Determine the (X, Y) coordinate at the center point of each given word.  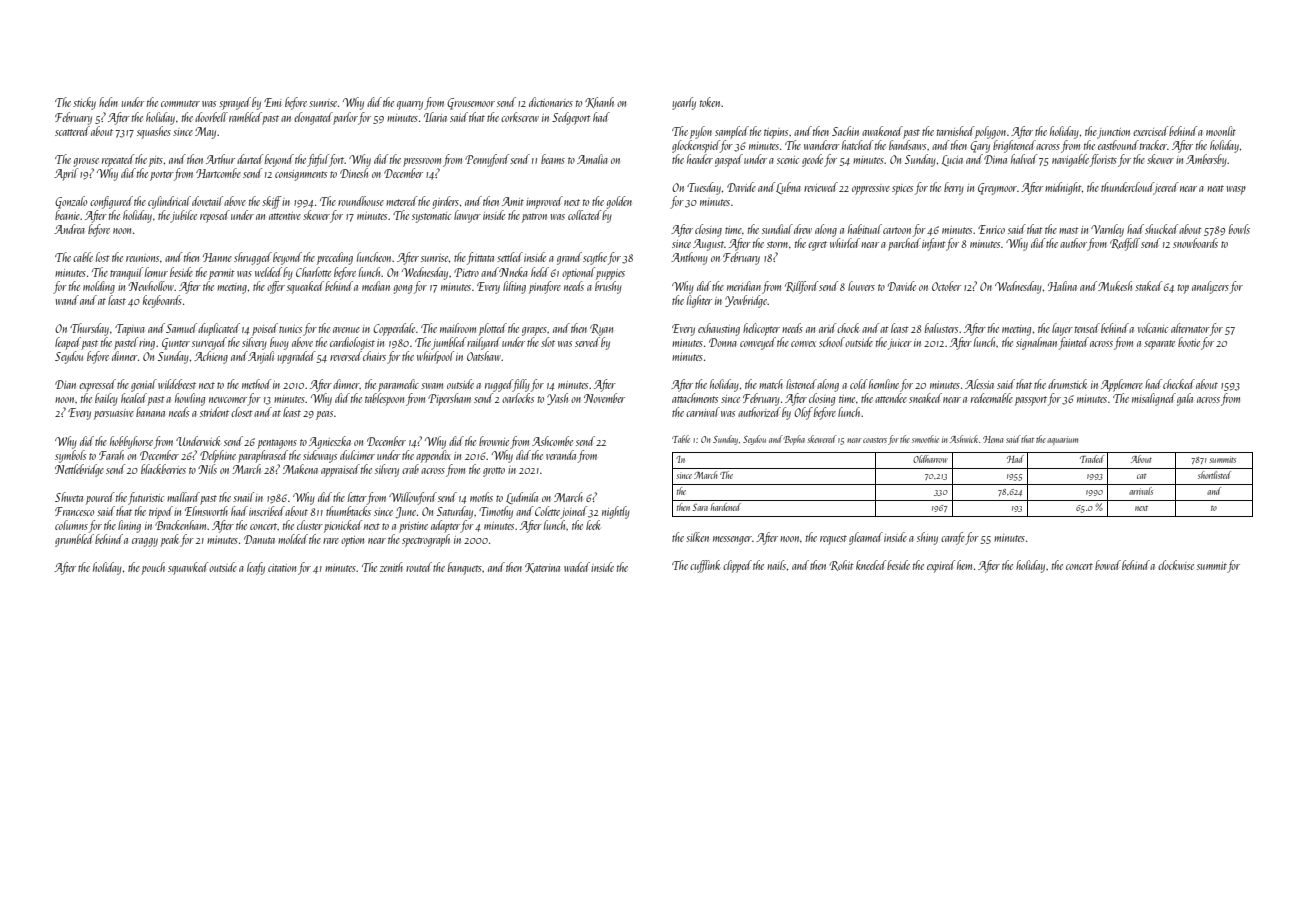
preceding (335, 258)
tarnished (955, 131)
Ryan (601, 330)
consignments (301, 175)
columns (71, 525)
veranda (561, 455)
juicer (900, 344)
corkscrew (520, 117)
